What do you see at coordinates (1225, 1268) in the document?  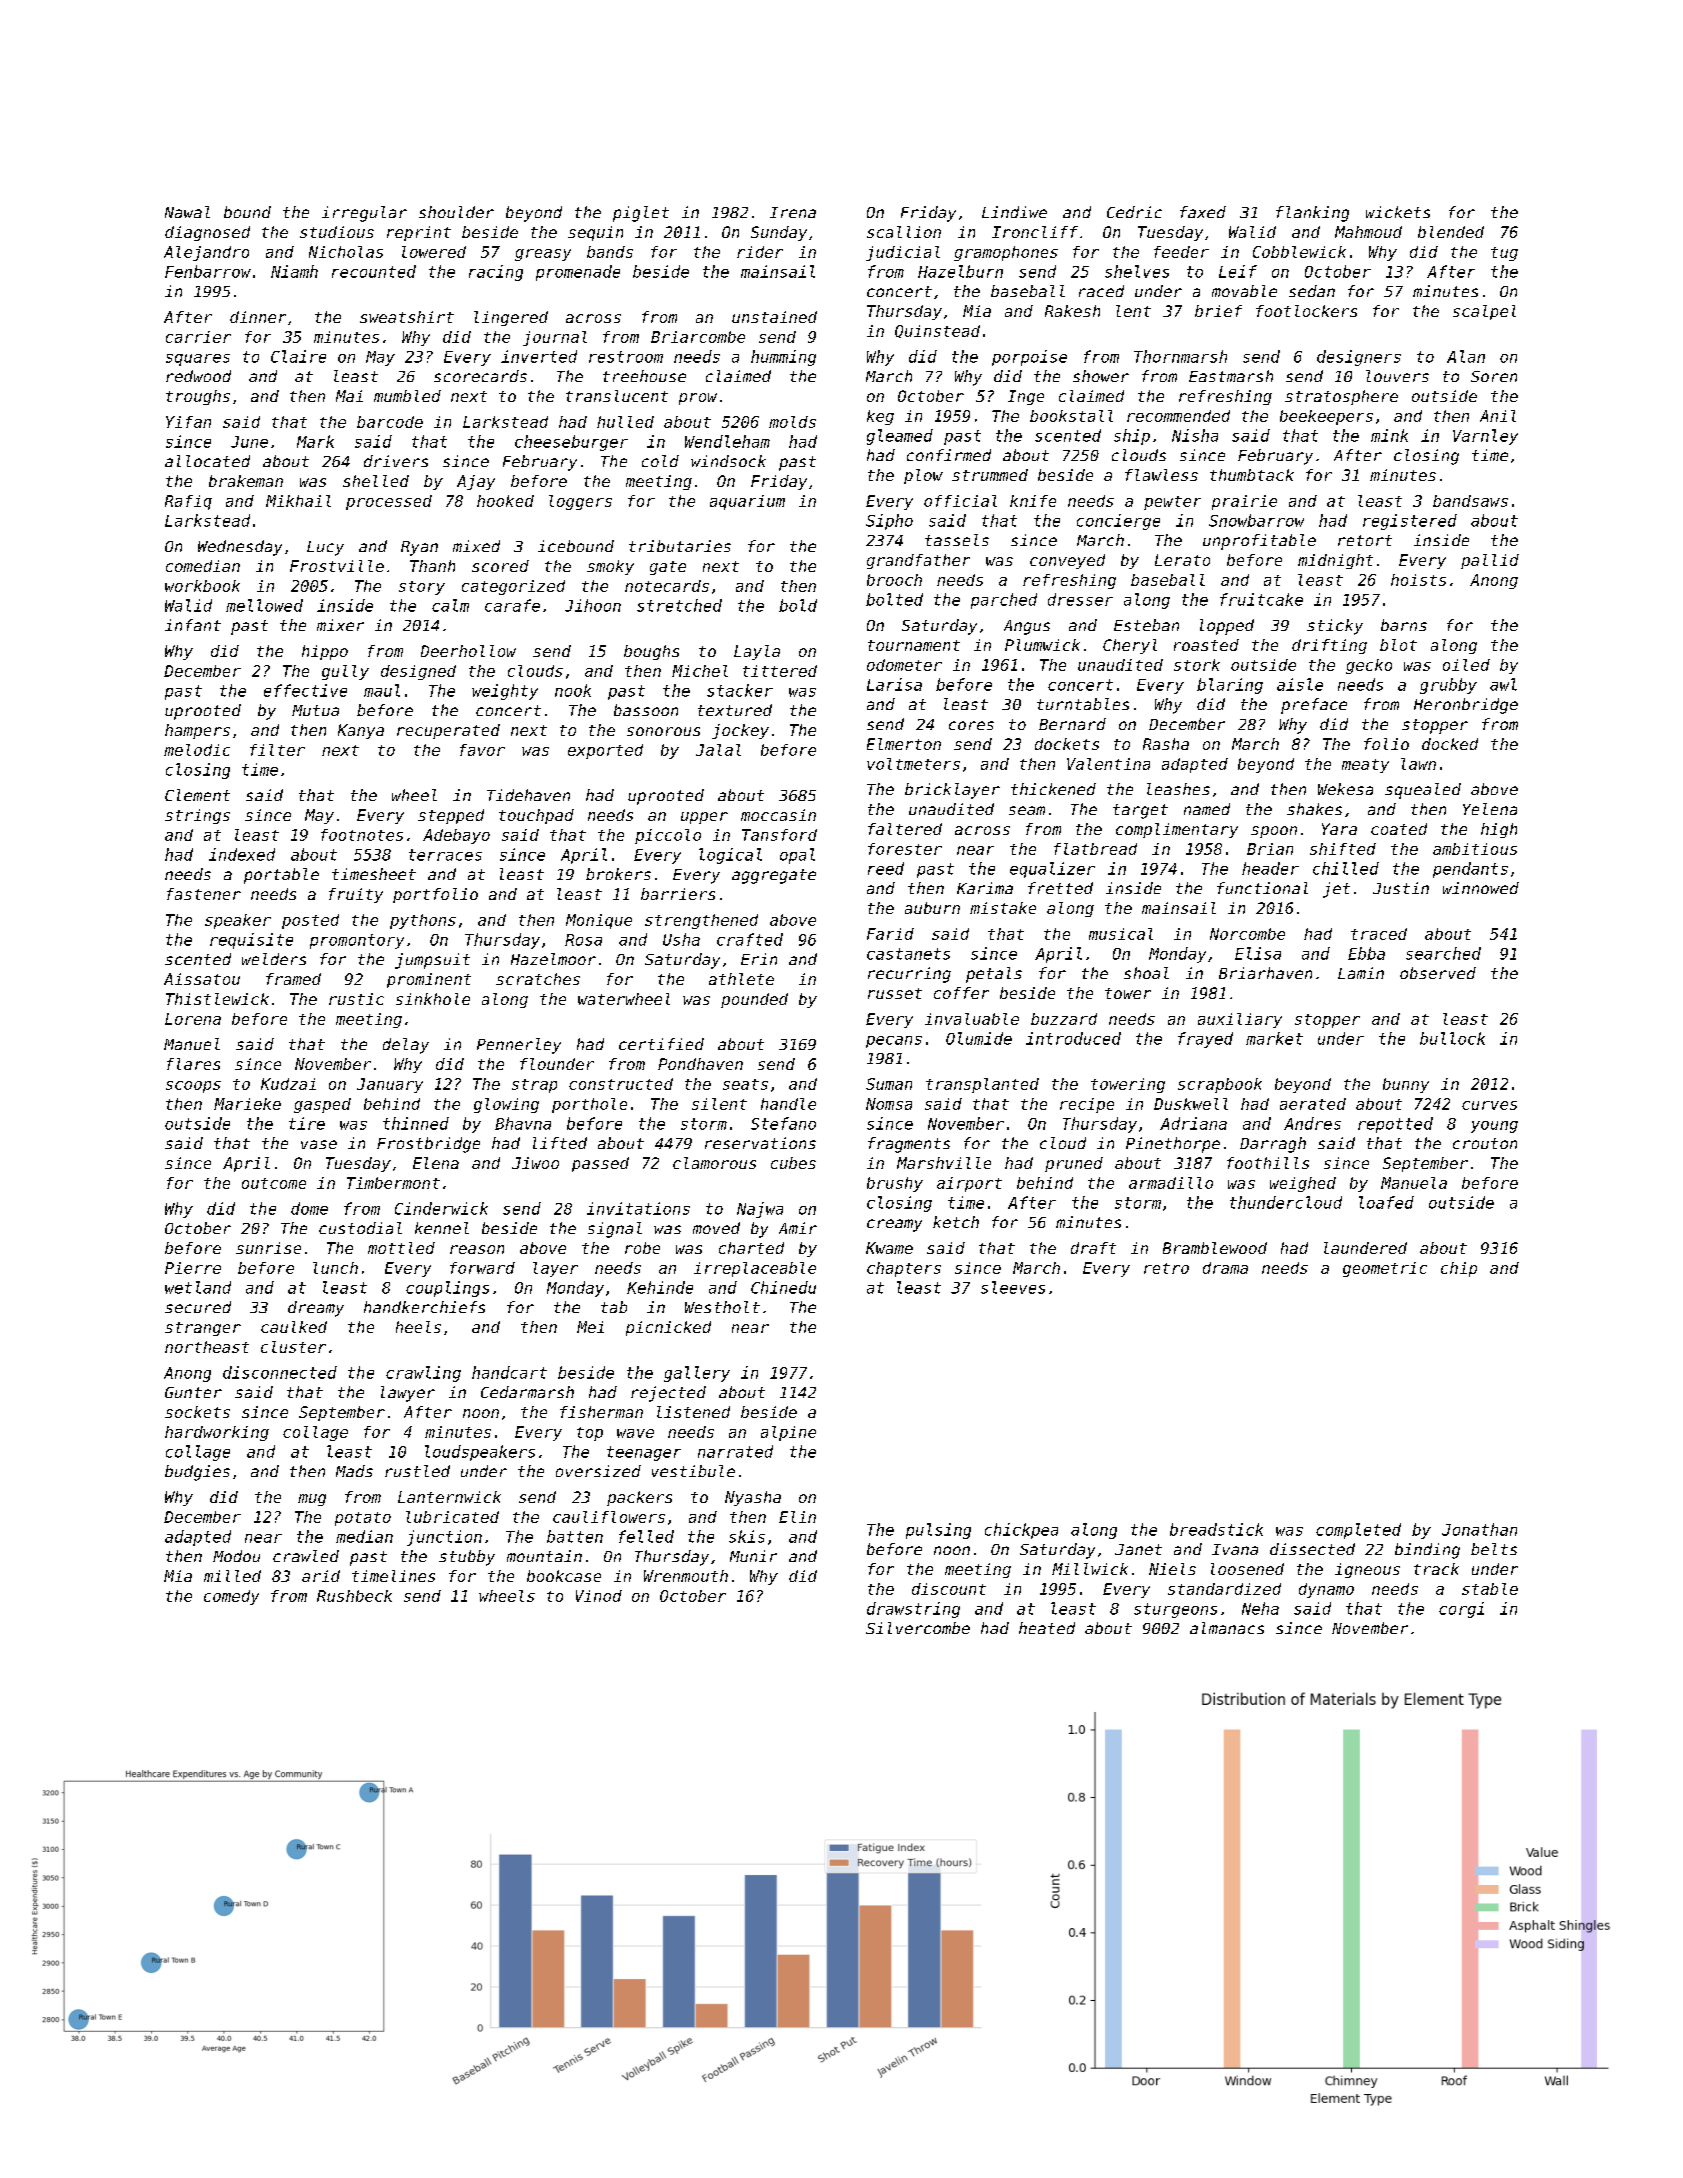 I see `drama` at bounding box center [1225, 1268].
